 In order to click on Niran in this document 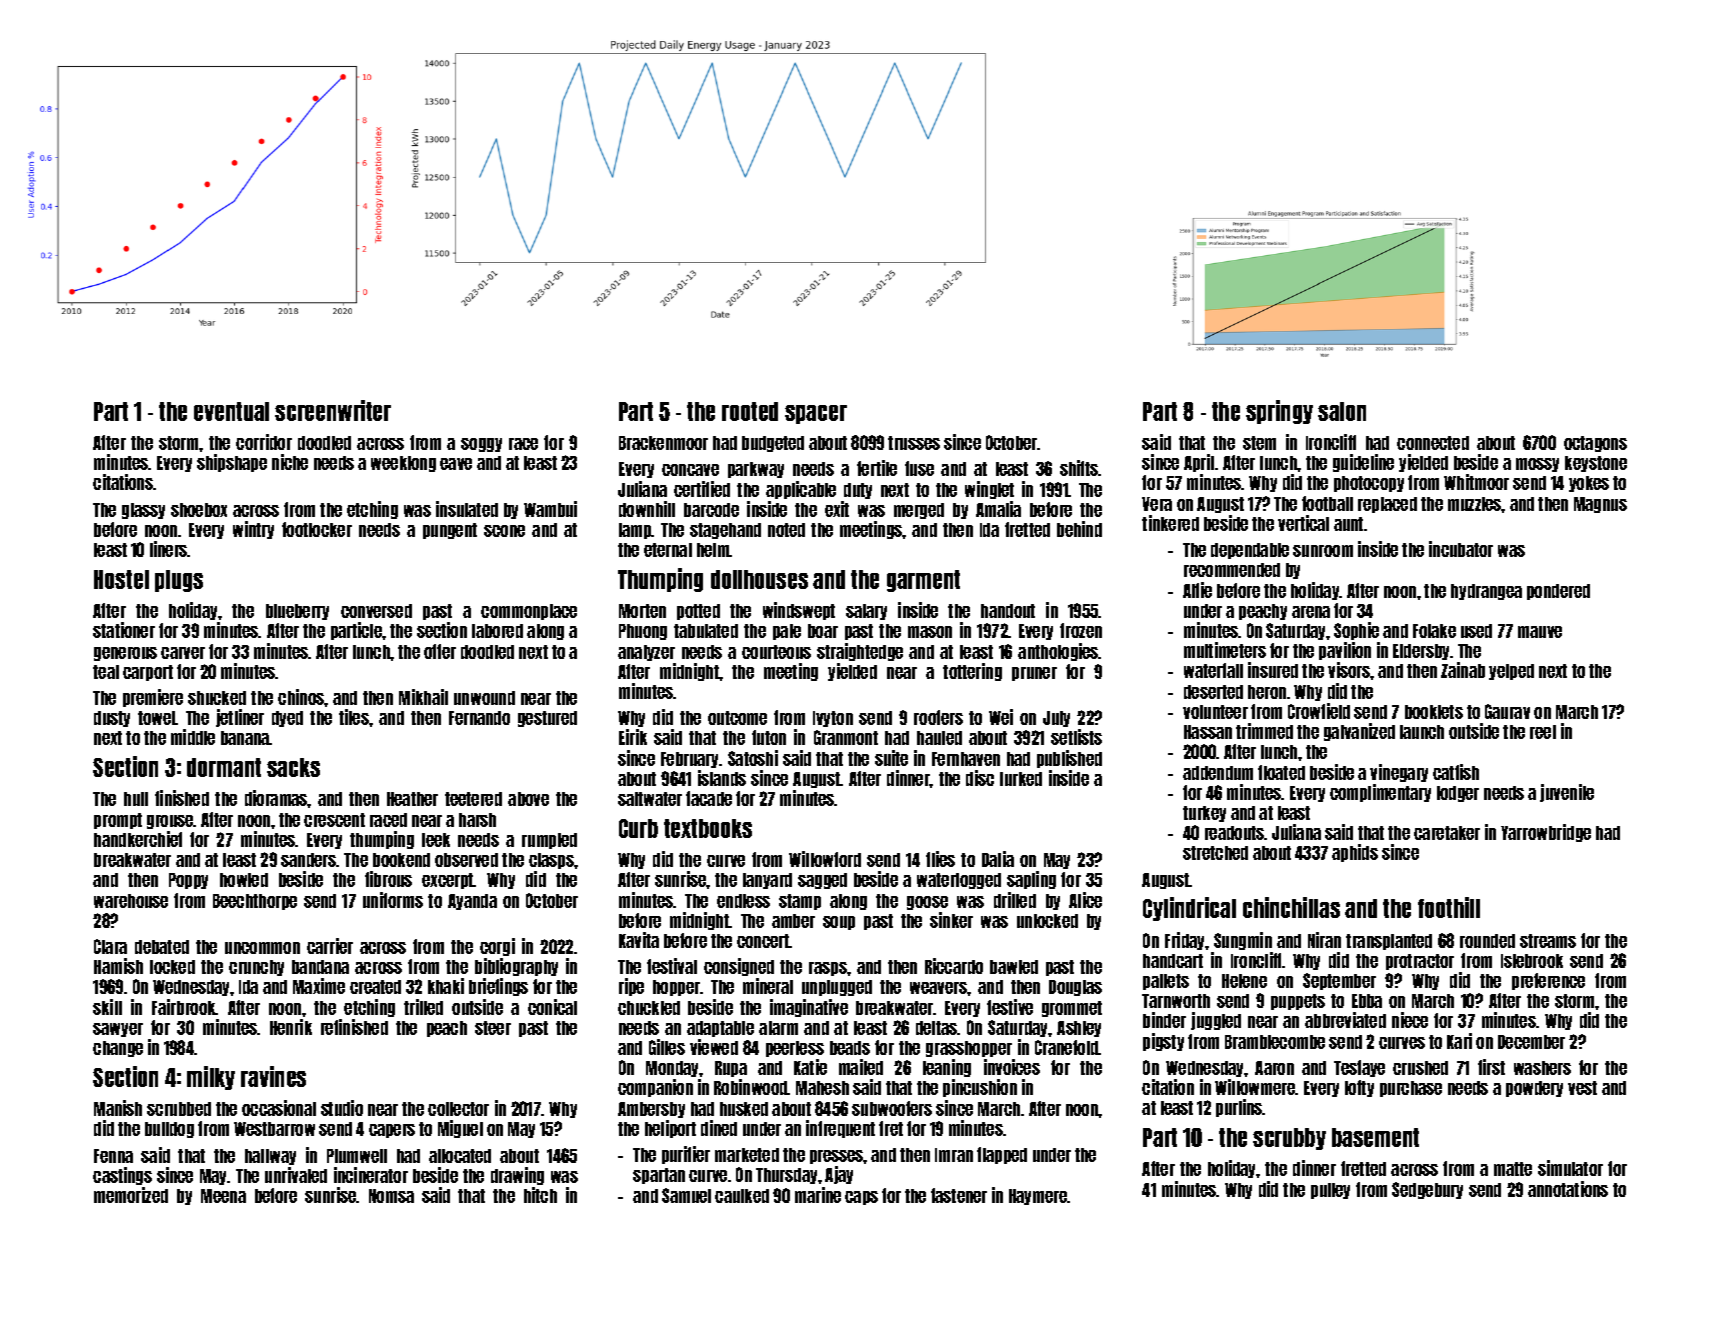, I will do `click(1324, 940)`.
